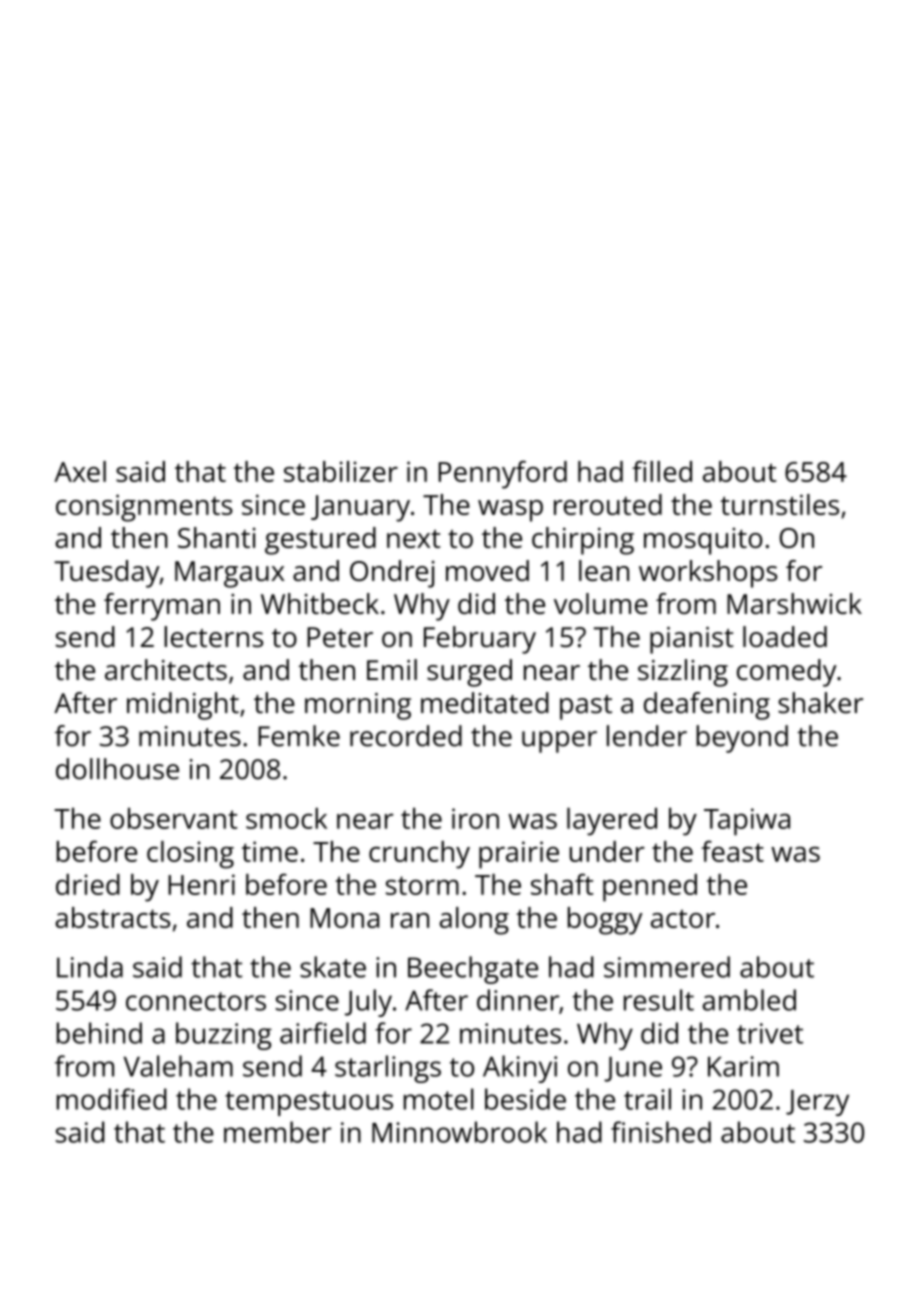 This screenshot has height=1311, width=924. I want to click on buzzing, so click(224, 1036).
